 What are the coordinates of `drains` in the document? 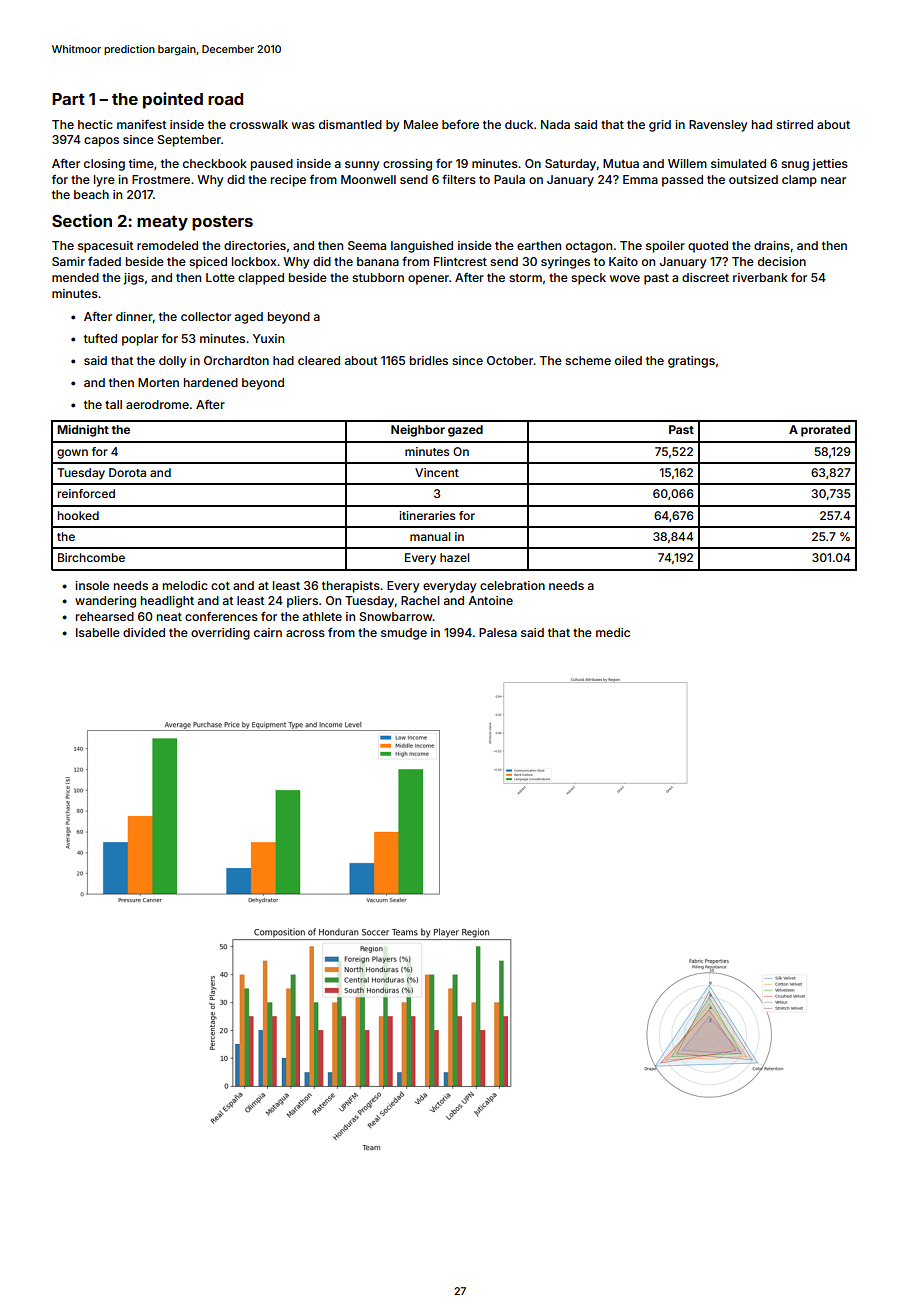 It's located at (772, 245).
